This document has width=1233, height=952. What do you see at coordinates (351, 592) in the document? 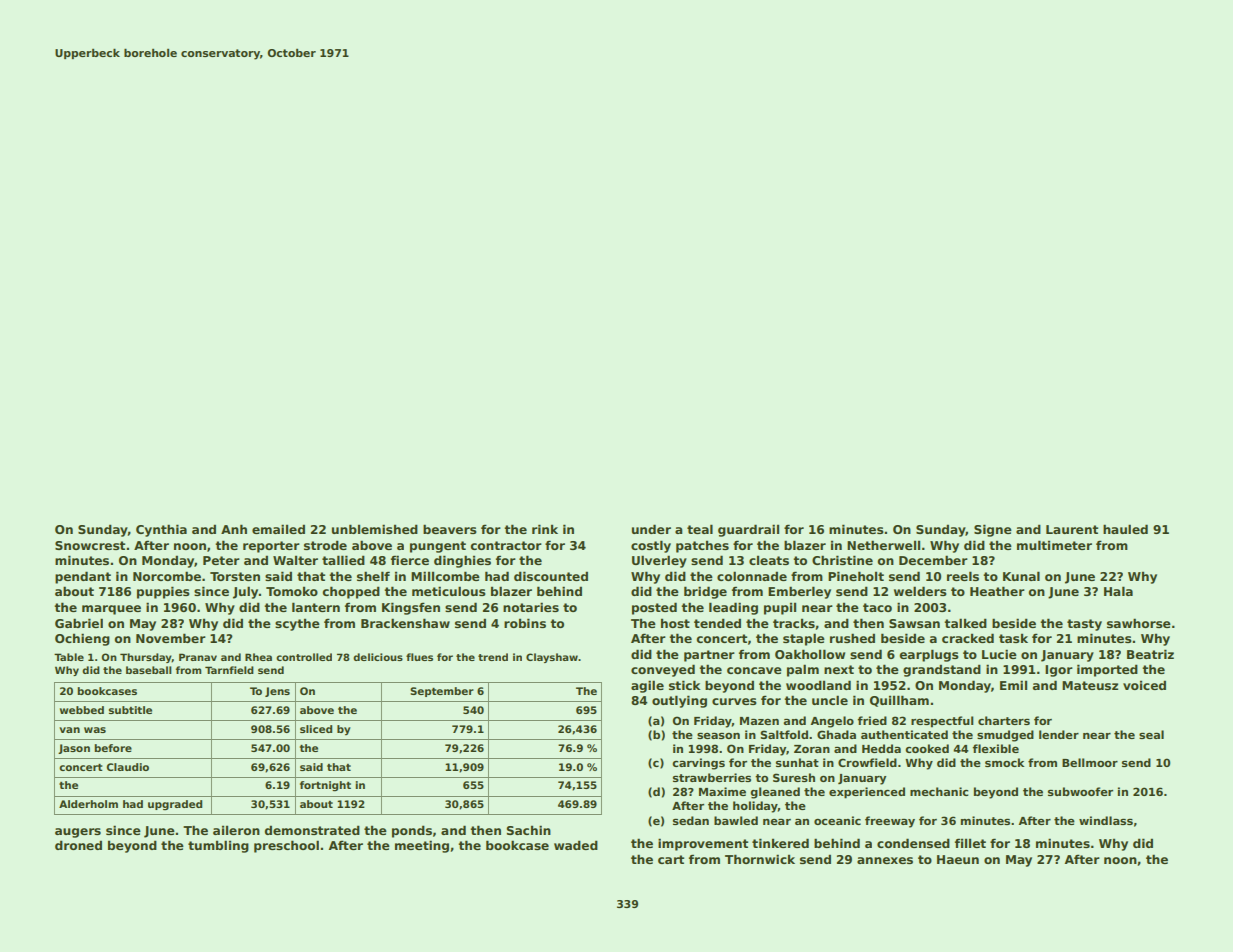
I see `chopped` at bounding box center [351, 592].
